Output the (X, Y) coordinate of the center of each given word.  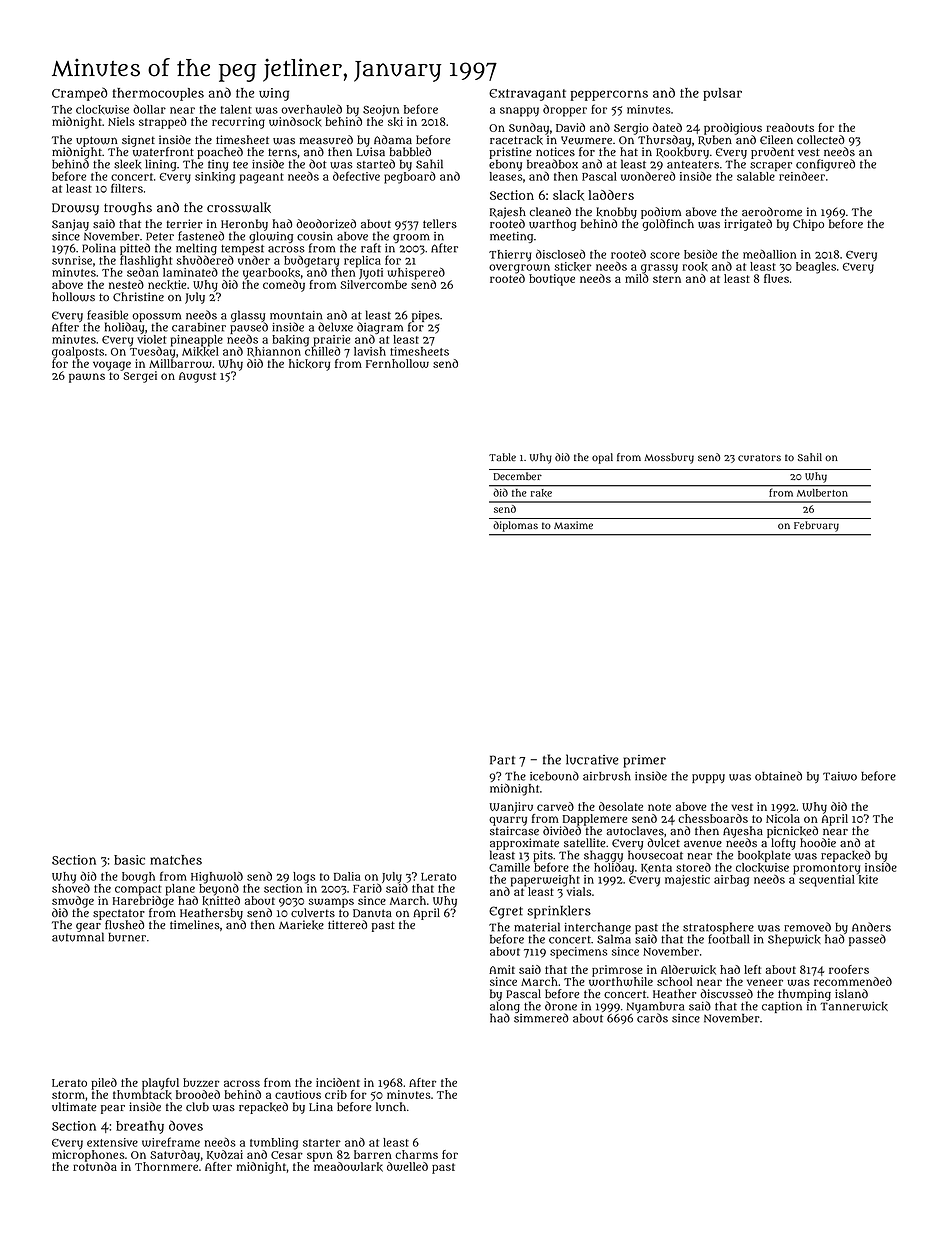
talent (236, 109)
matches (176, 860)
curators (759, 457)
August (197, 377)
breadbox (552, 164)
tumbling (274, 1144)
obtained (778, 776)
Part (502, 760)
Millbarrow (180, 363)
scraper (771, 166)
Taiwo (840, 776)
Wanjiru (511, 808)
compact (138, 890)
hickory (309, 365)
